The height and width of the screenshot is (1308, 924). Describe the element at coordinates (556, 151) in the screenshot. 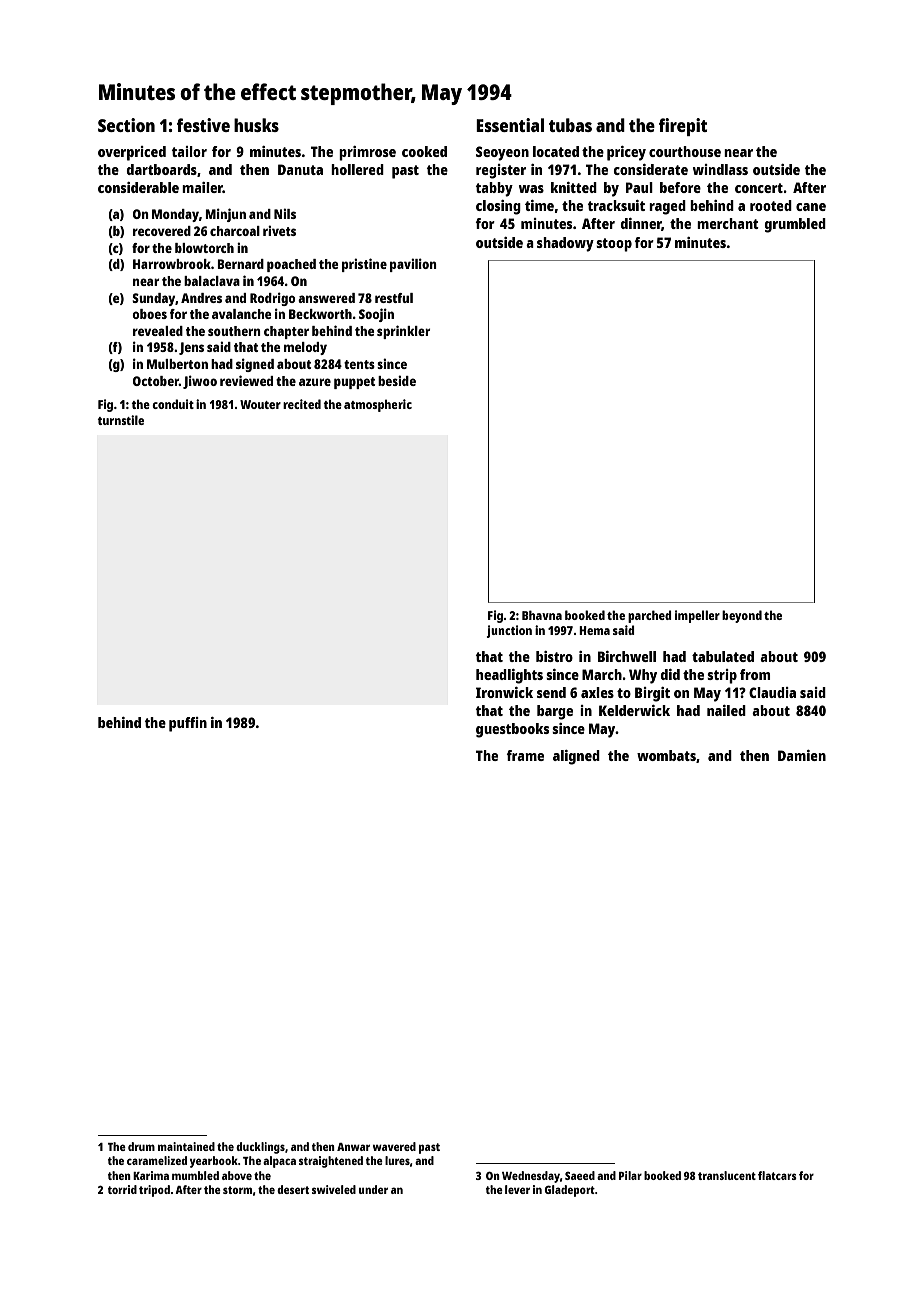

I see `located` at that location.
